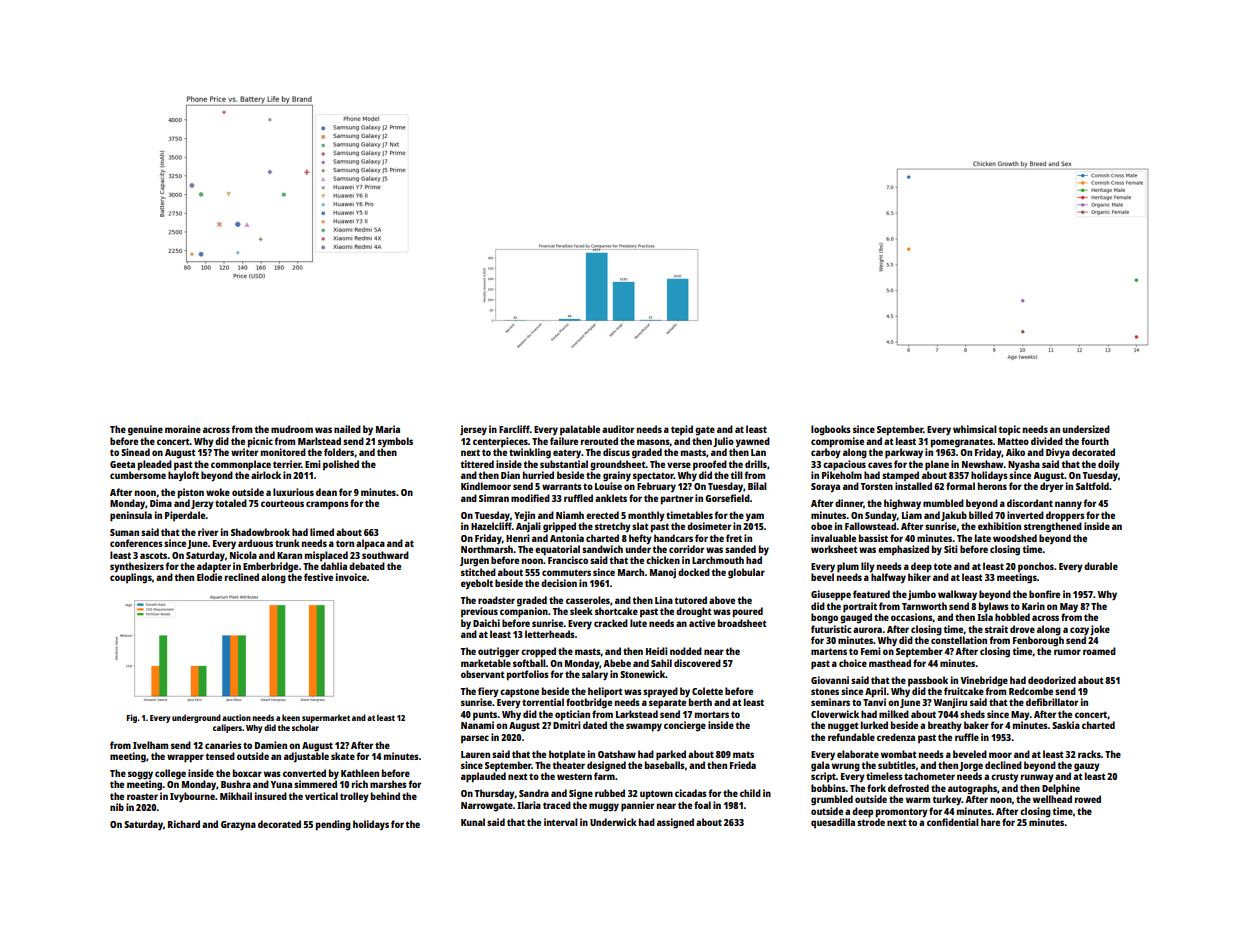 The height and width of the image is (952, 1233). Describe the element at coordinates (351, 577) in the image. I see `invoice` at that location.
